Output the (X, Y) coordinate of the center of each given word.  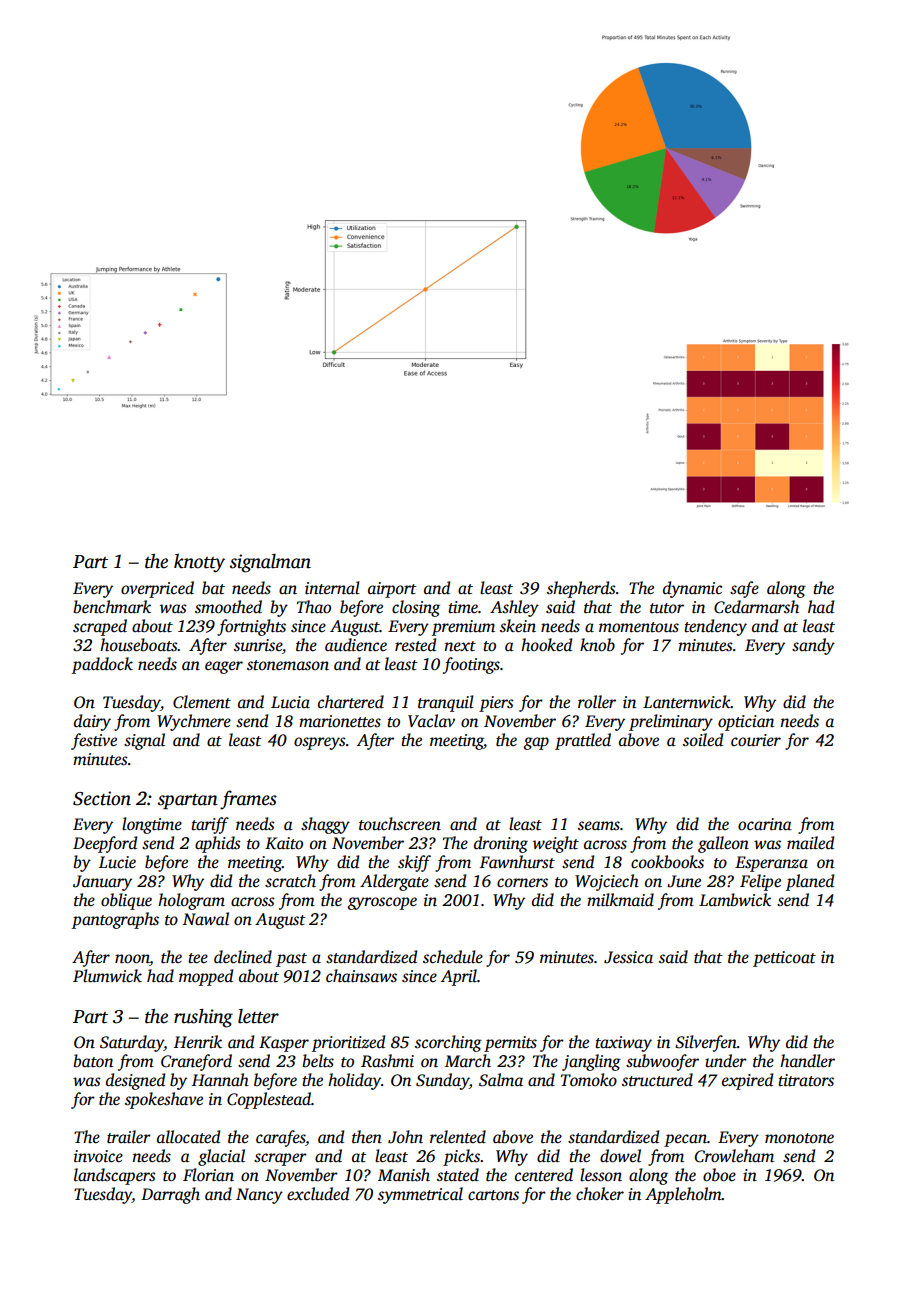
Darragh (170, 1195)
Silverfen (706, 1043)
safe (744, 589)
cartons (493, 1195)
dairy (92, 722)
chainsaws (361, 976)
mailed (810, 843)
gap (536, 743)
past (291, 960)
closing (416, 608)
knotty (199, 563)
